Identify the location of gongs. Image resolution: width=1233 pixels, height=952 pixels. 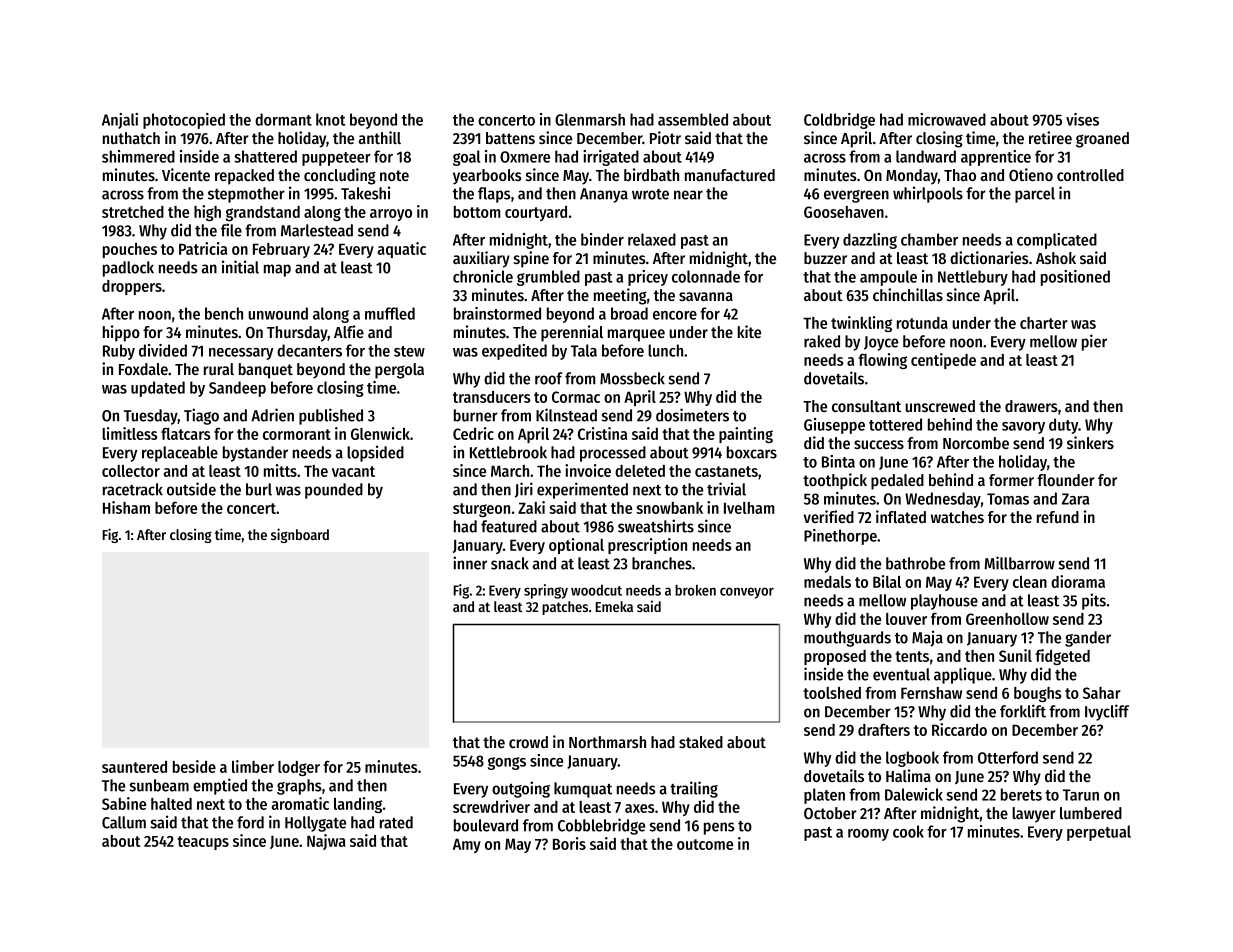
(507, 763).
